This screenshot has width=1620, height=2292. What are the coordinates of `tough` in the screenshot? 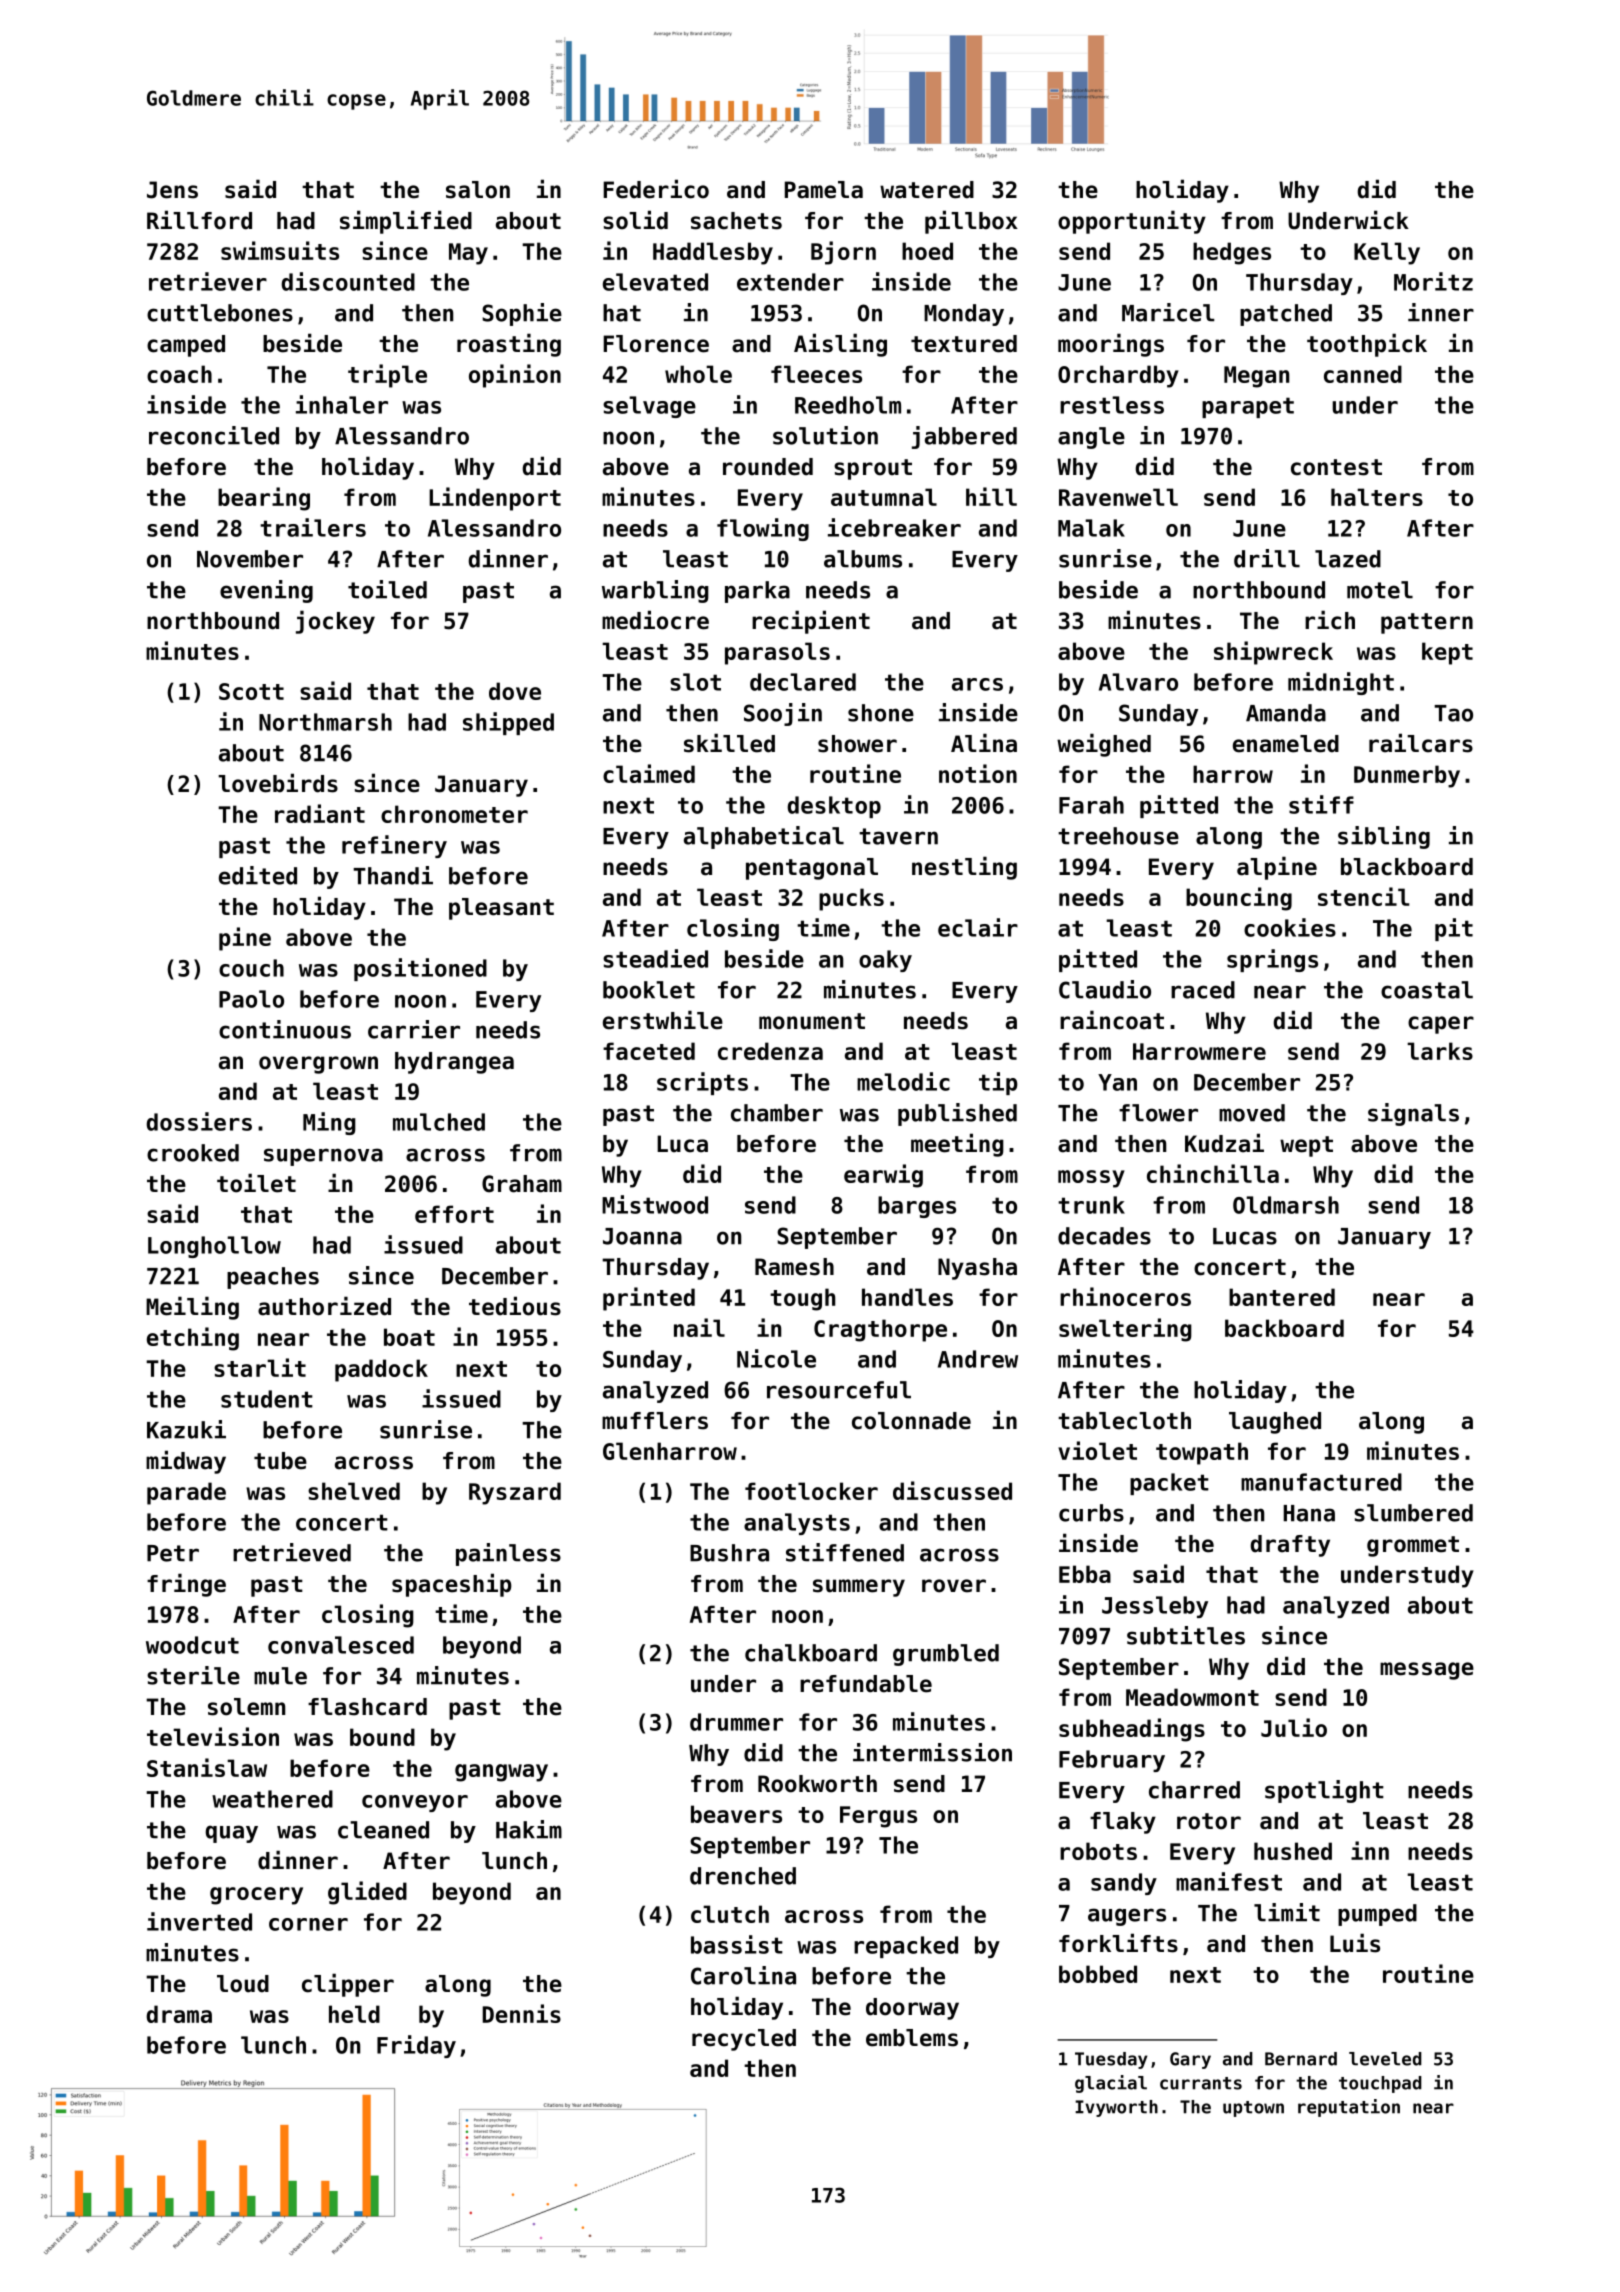 It's located at (802, 1299).
